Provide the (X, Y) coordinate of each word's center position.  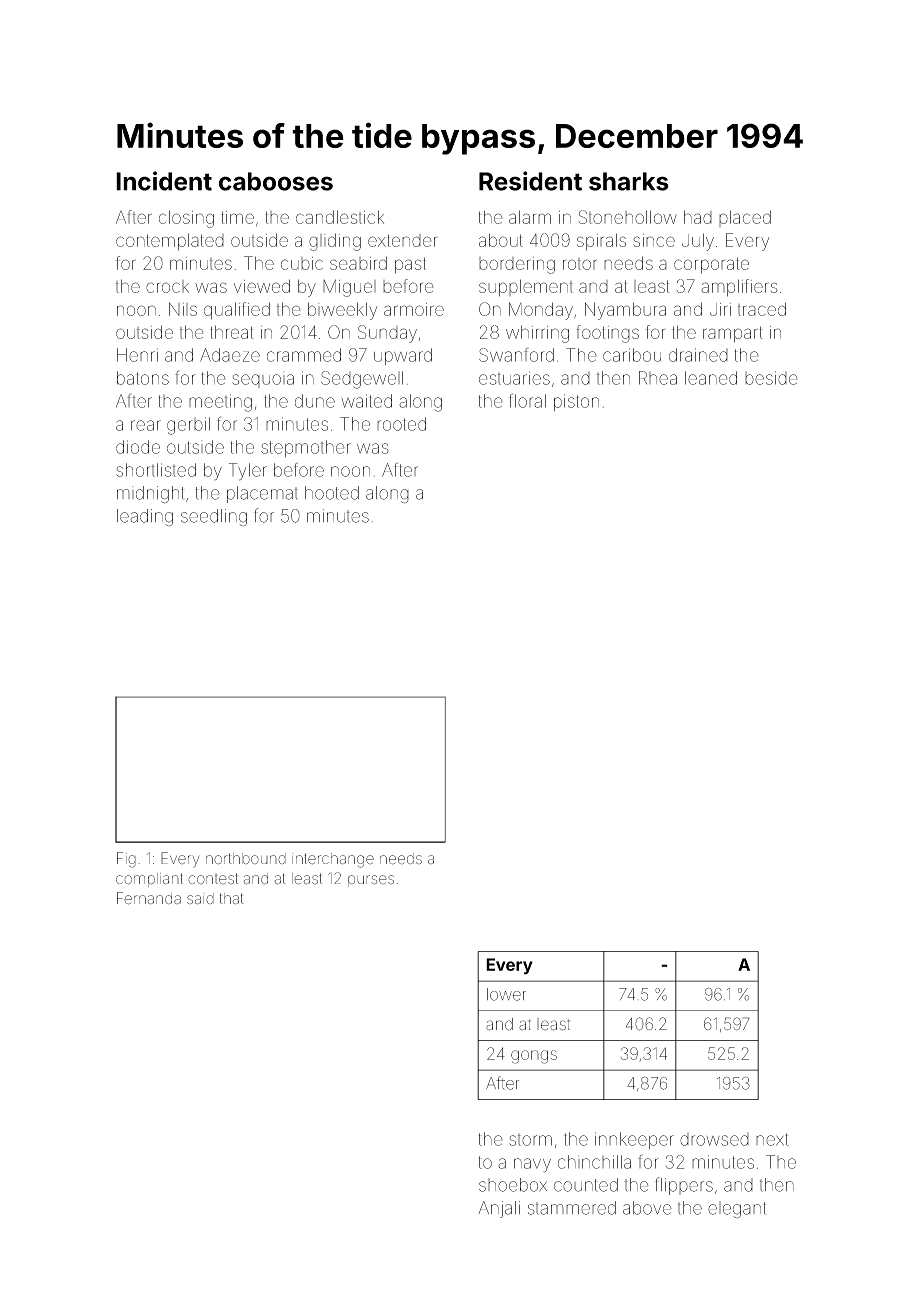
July (698, 242)
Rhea (658, 378)
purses (371, 881)
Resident (530, 181)
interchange (333, 860)
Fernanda (149, 898)
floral (527, 400)
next (772, 1139)
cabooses (276, 181)
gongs (534, 1057)
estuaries (514, 378)
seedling (214, 517)
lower (506, 994)
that (232, 899)
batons (143, 378)
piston (576, 402)
